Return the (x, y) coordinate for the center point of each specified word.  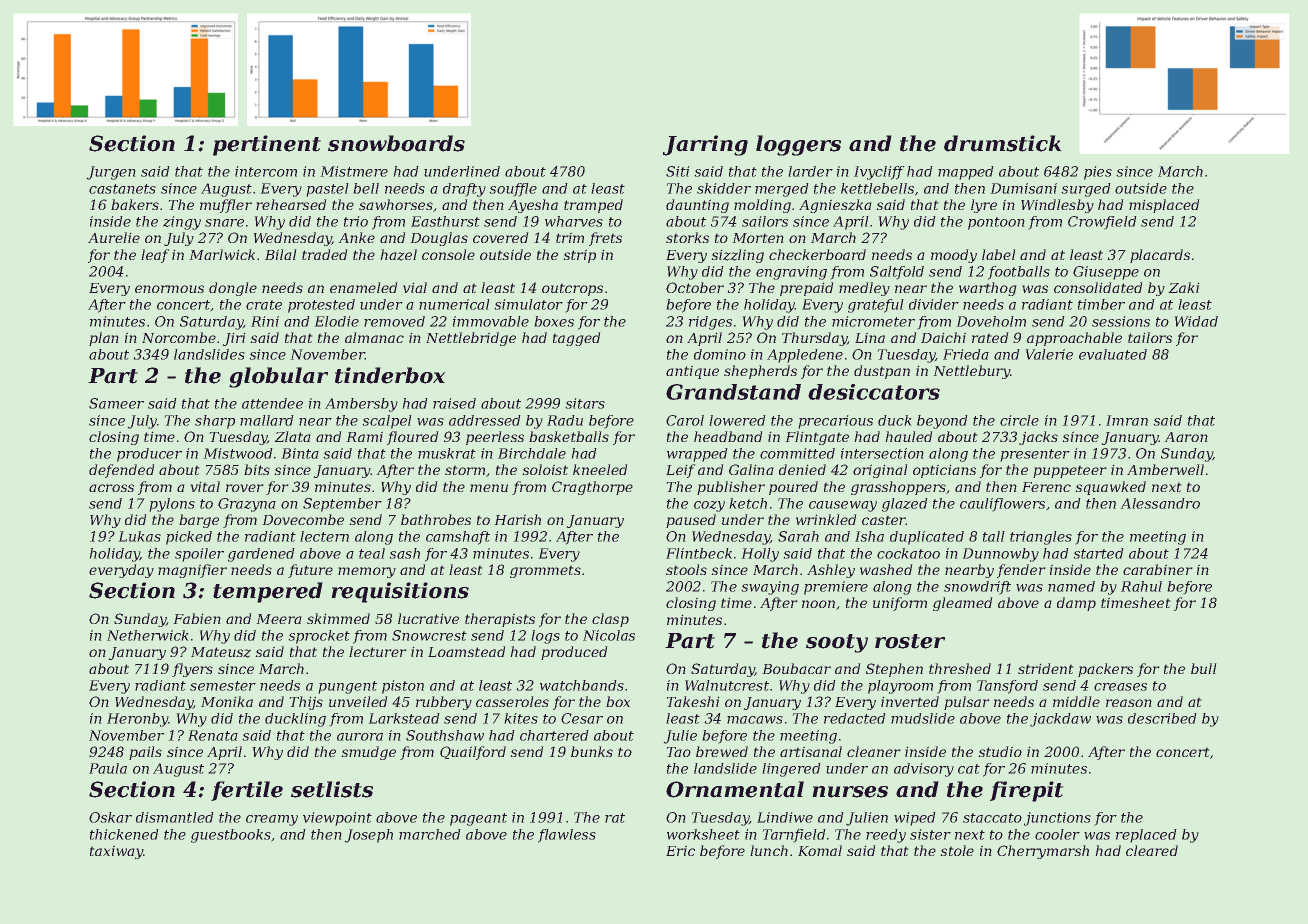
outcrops (572, 289)
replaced (1146, 836)
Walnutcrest (727, 685)
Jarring (705, 145)
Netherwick (148, 635)
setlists (332, 789)
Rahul (1141, 586)
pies (1098, 173)
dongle (233, 289)
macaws (755, 720)
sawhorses (396, 204)
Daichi (943, 337)
